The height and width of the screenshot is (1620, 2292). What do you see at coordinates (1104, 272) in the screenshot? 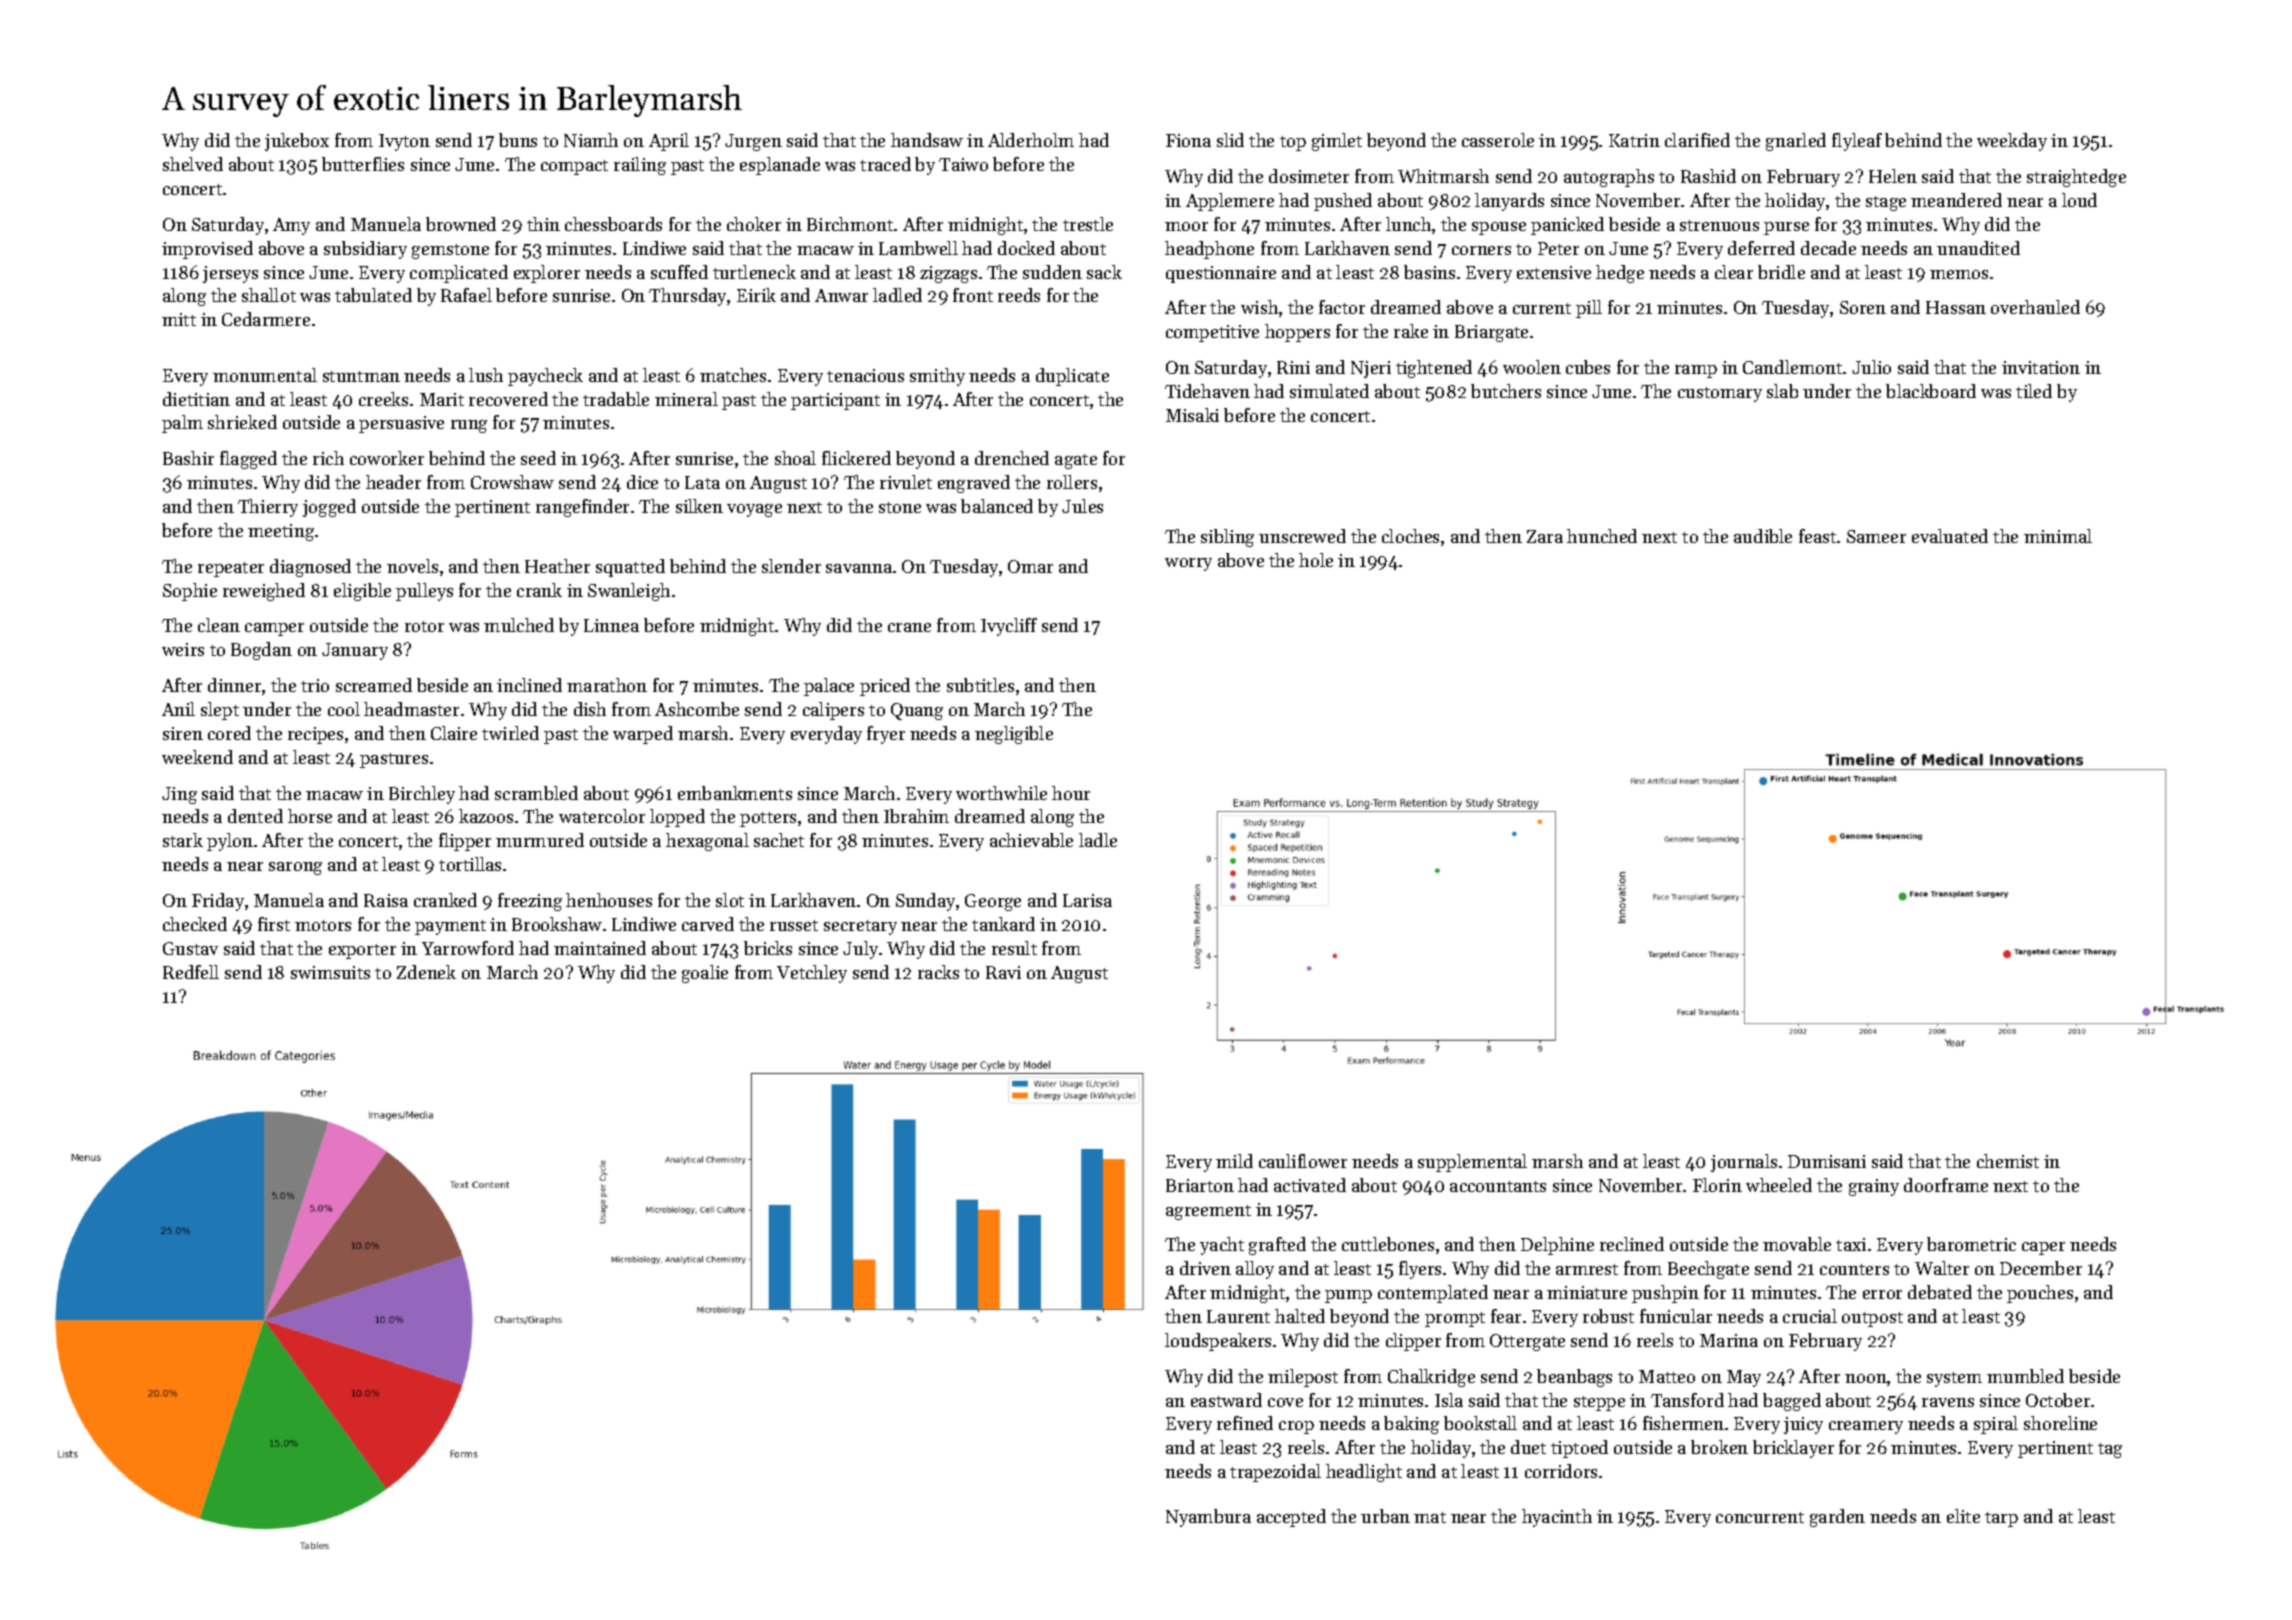
I see `sack` at bounding box center [1104, 272].
